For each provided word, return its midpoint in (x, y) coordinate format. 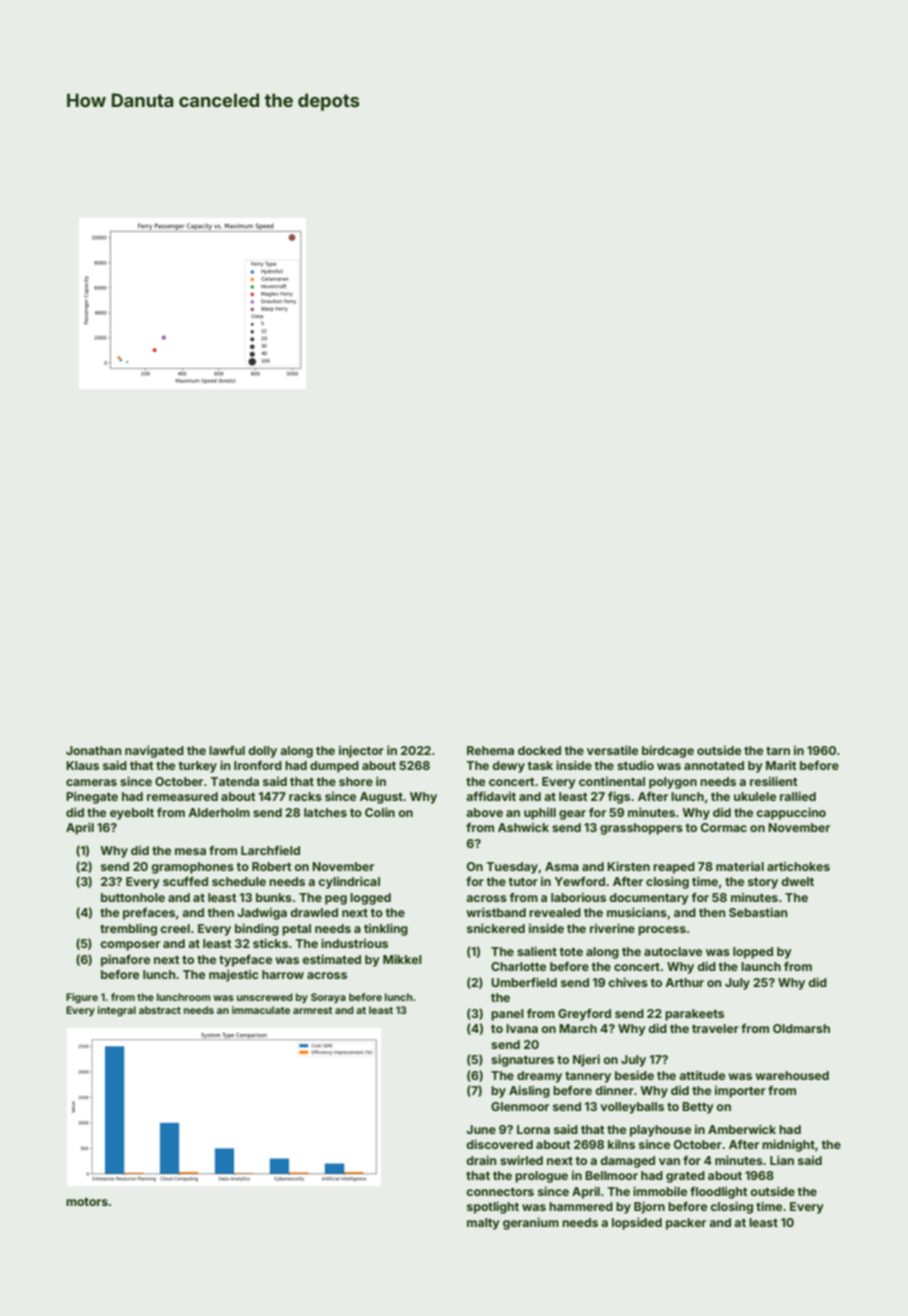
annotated (714, 765)
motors (87, 1202)
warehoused (792, 1075)
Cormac (724, 827)
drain (481, 1160)
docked (539, 750)
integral (117, 1011)
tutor (523, 881)
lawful (227, 750)
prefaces (149, 913)
